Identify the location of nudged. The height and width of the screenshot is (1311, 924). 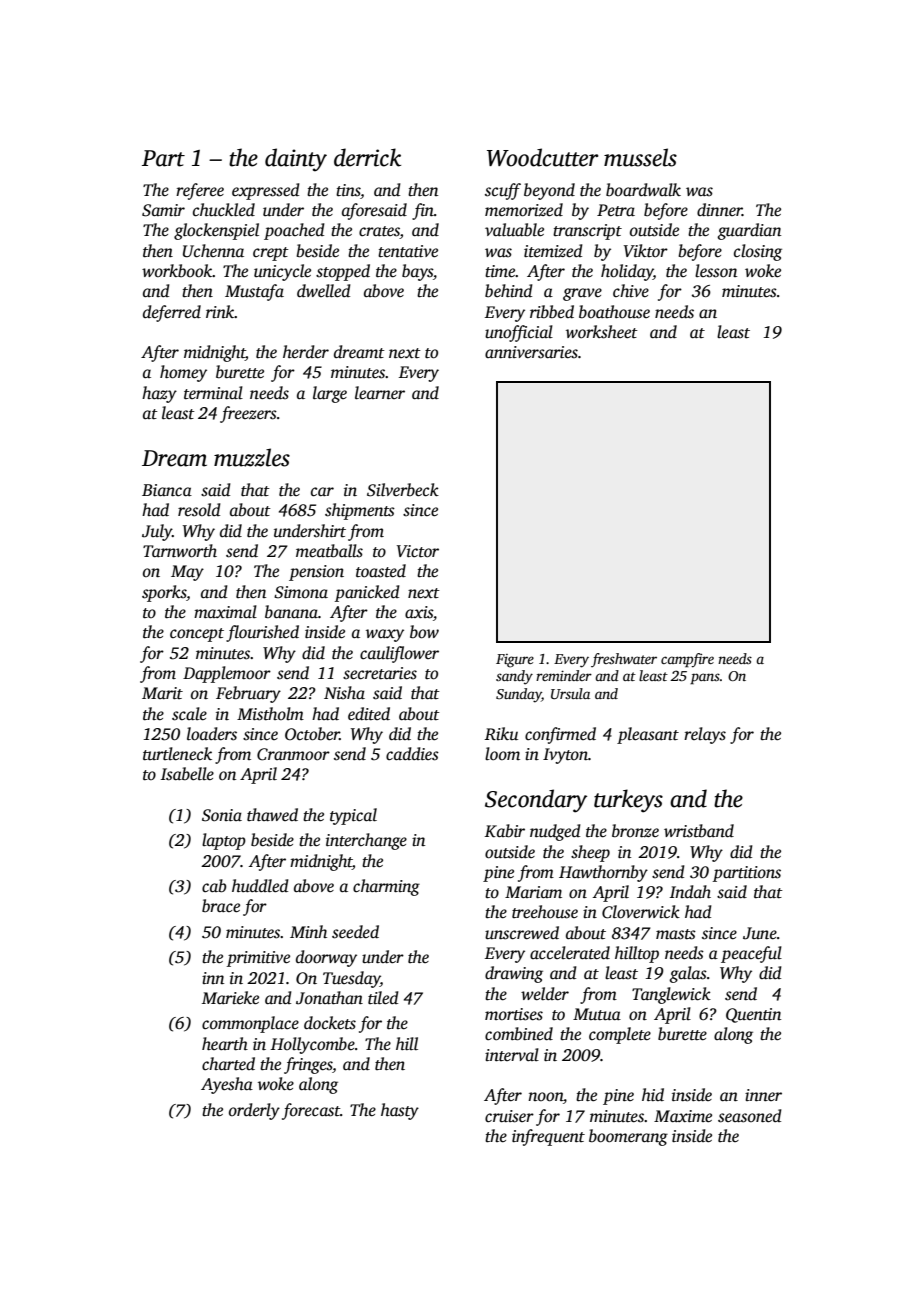
(555, 832).
